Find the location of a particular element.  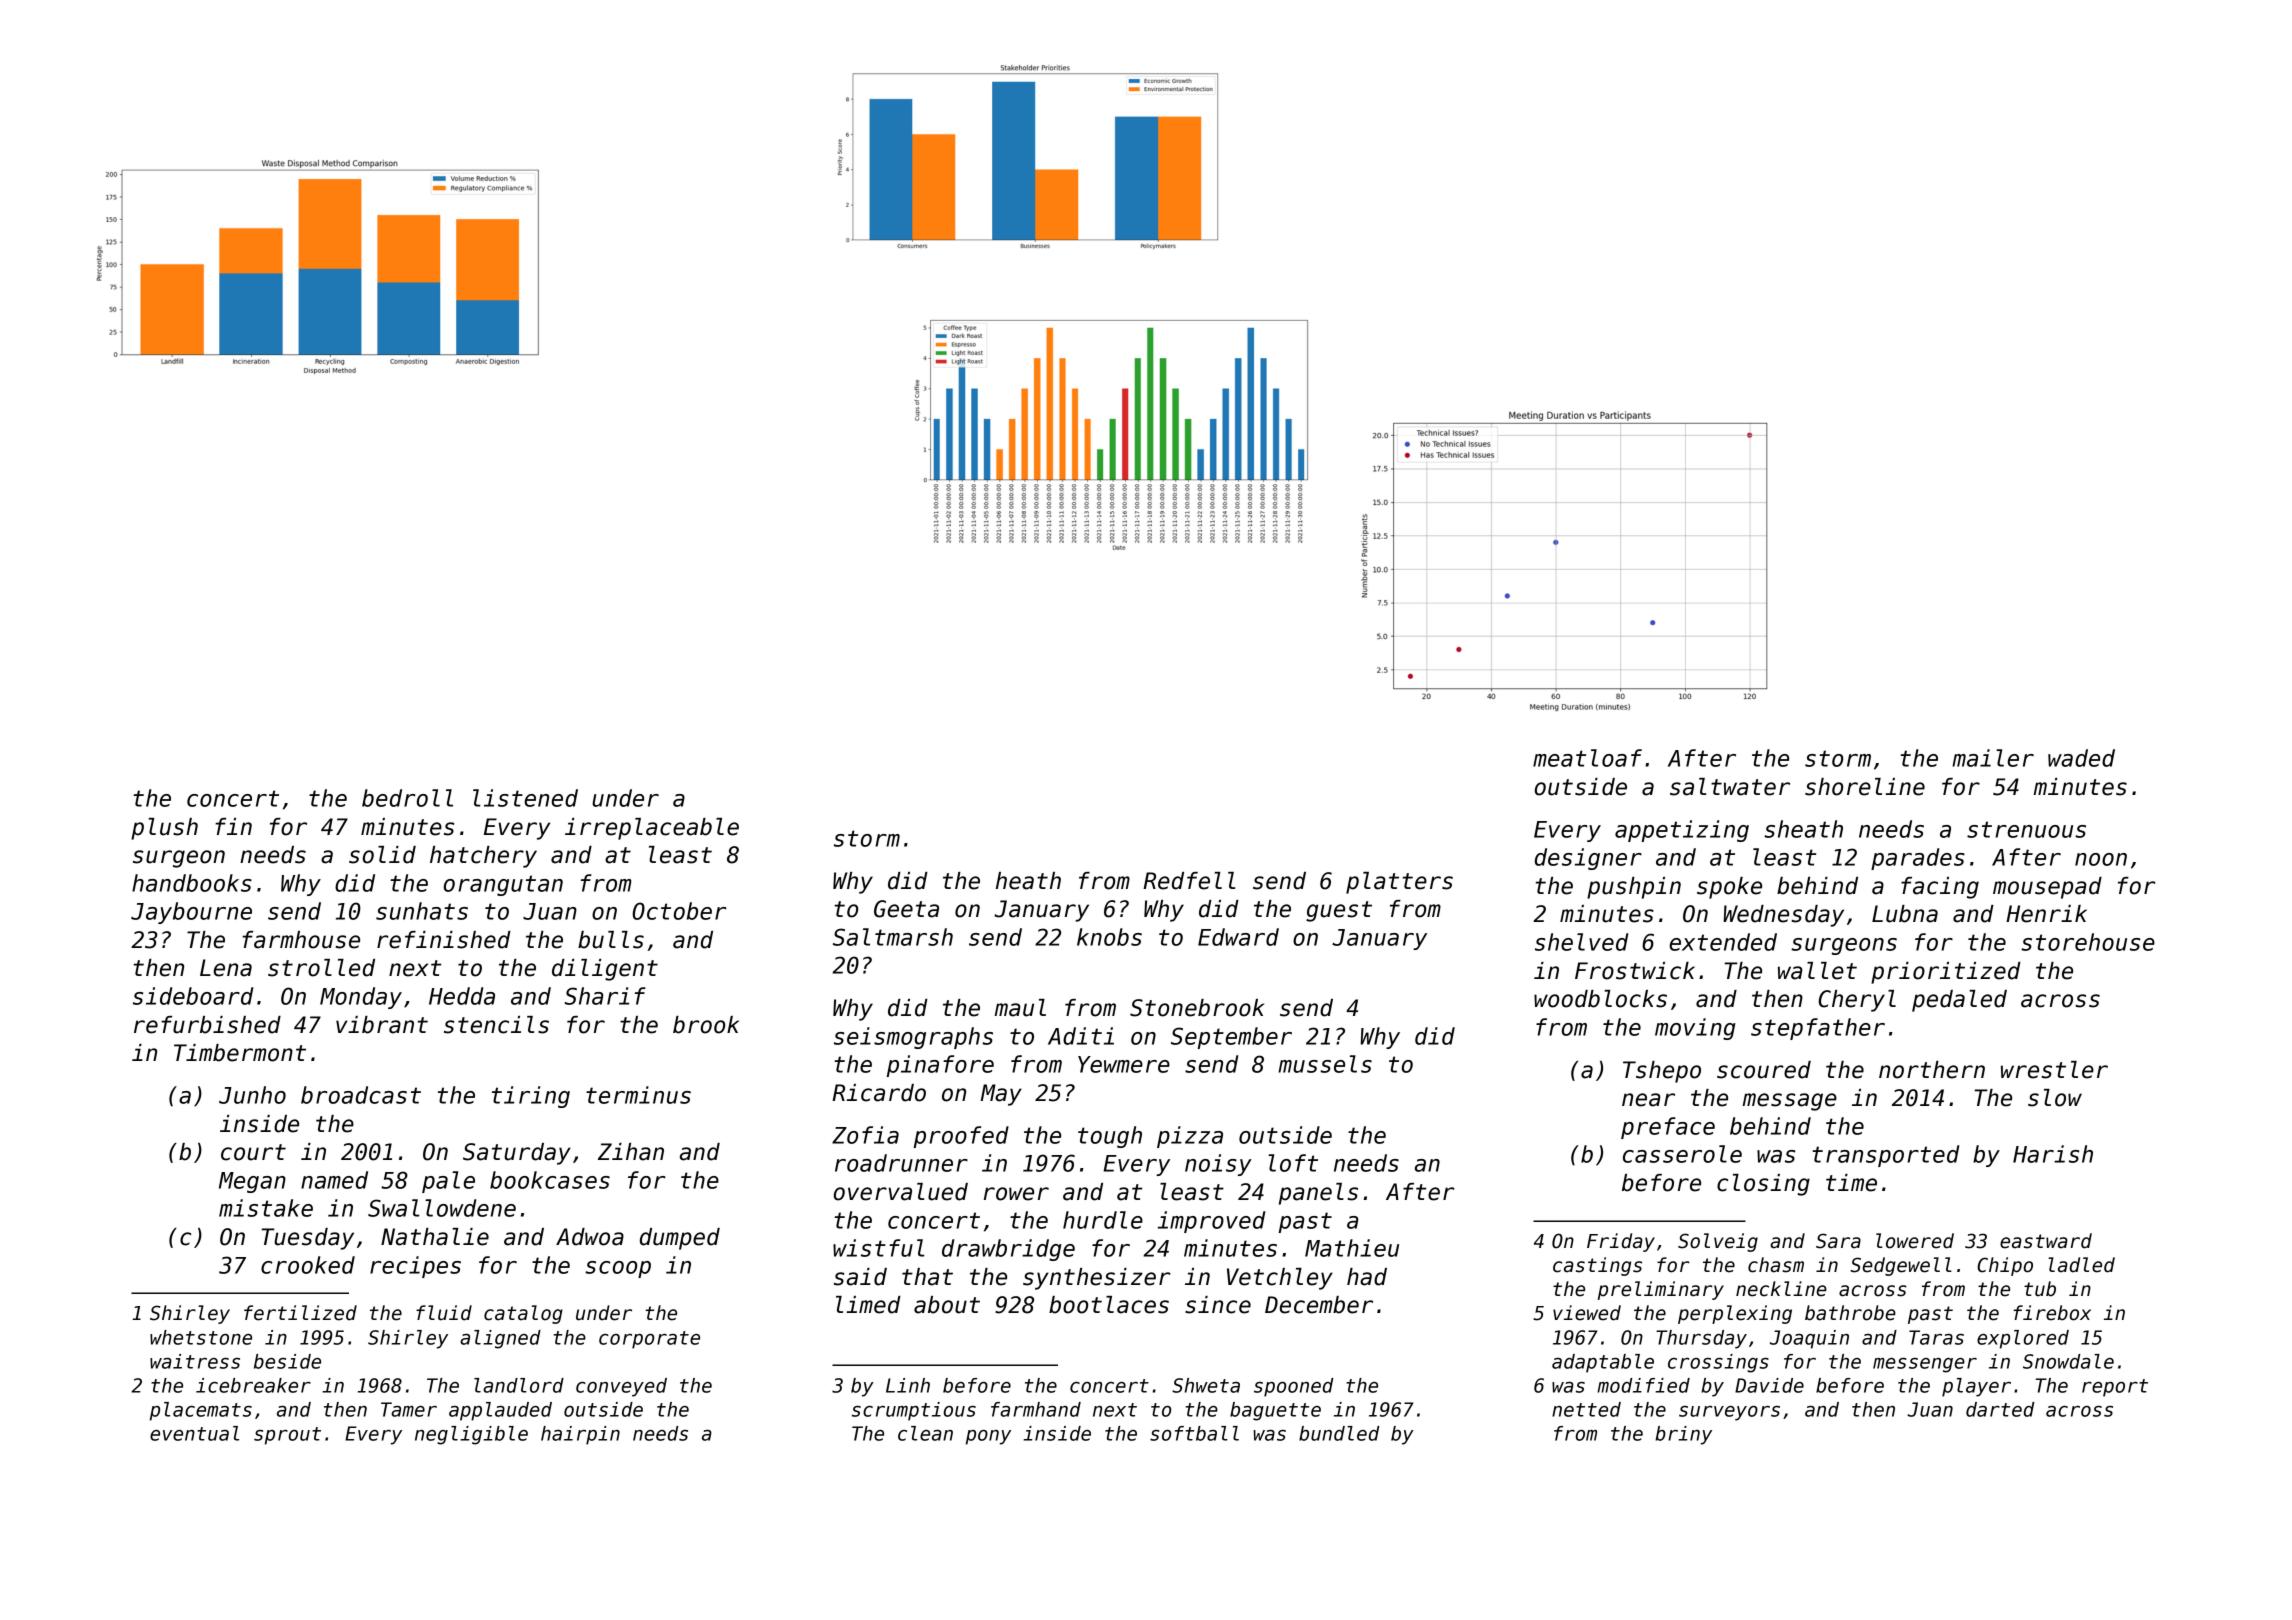

panels is located at coordinates (1318, 1194).
